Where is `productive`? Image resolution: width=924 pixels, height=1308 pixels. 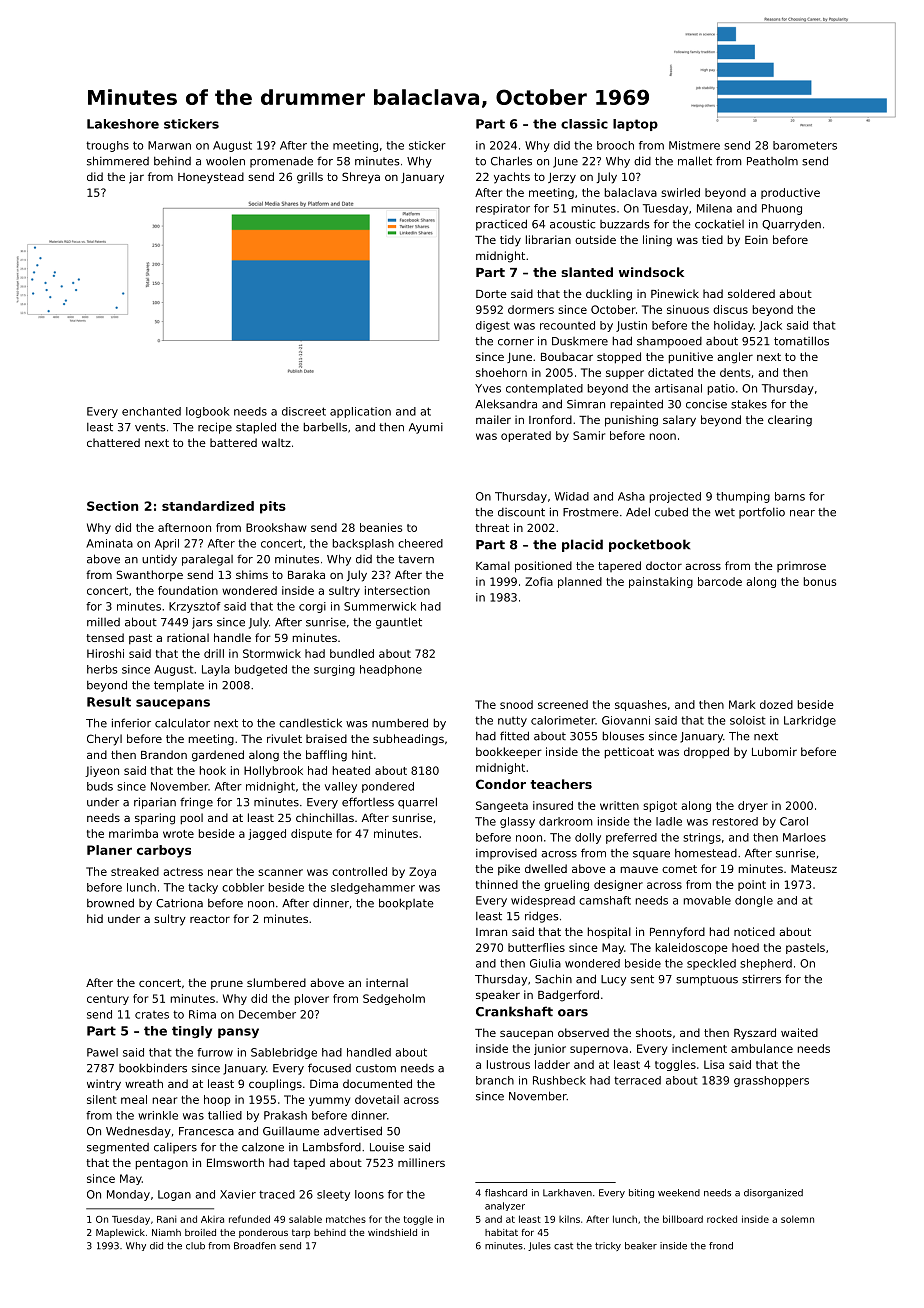 productive is located at coordinates (790, 193).
